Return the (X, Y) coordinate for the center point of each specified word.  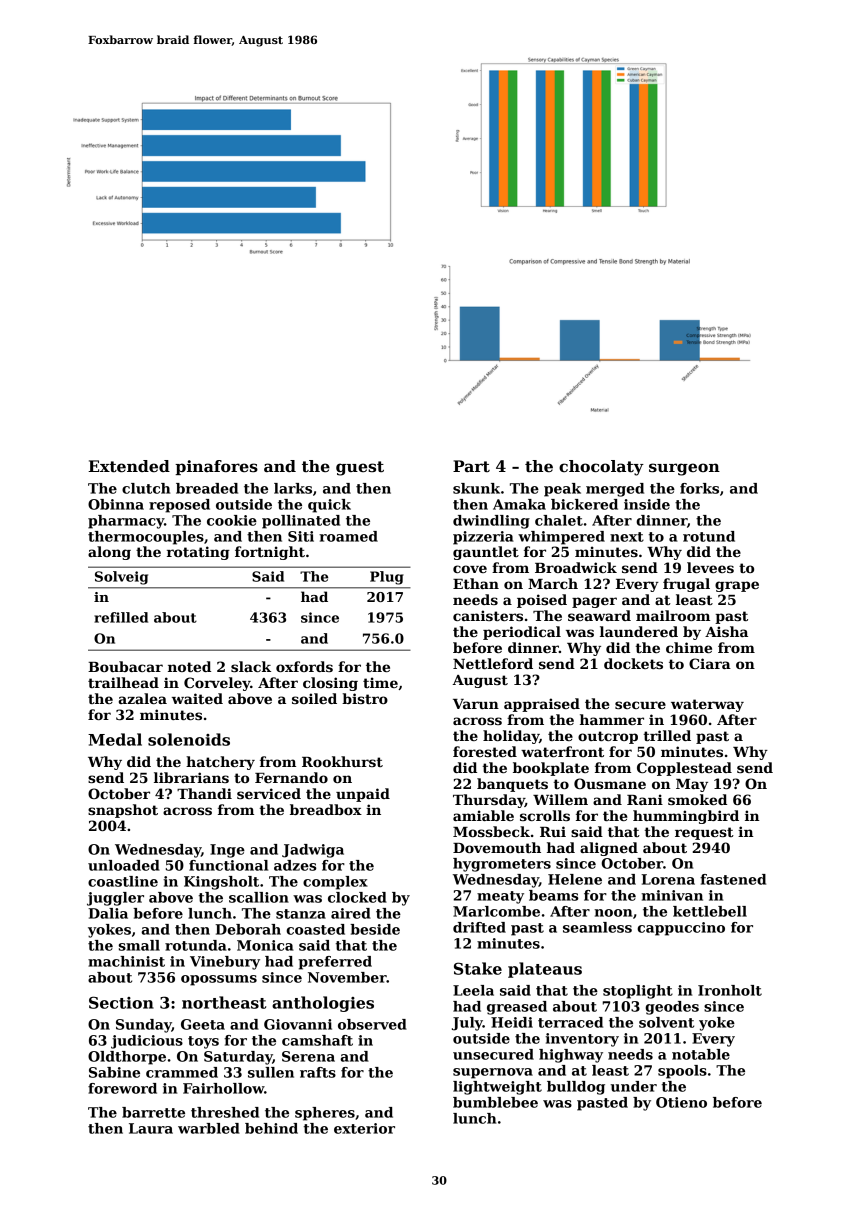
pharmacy (126, 522)
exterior (364, 1128)
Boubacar (125, 666)
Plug (387, 578)
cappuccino (681, 929)
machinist (126, 961)
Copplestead (684, 769)
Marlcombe (496, 911)
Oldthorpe (127, 1058)
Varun (476, 704)
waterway (707, 705)
